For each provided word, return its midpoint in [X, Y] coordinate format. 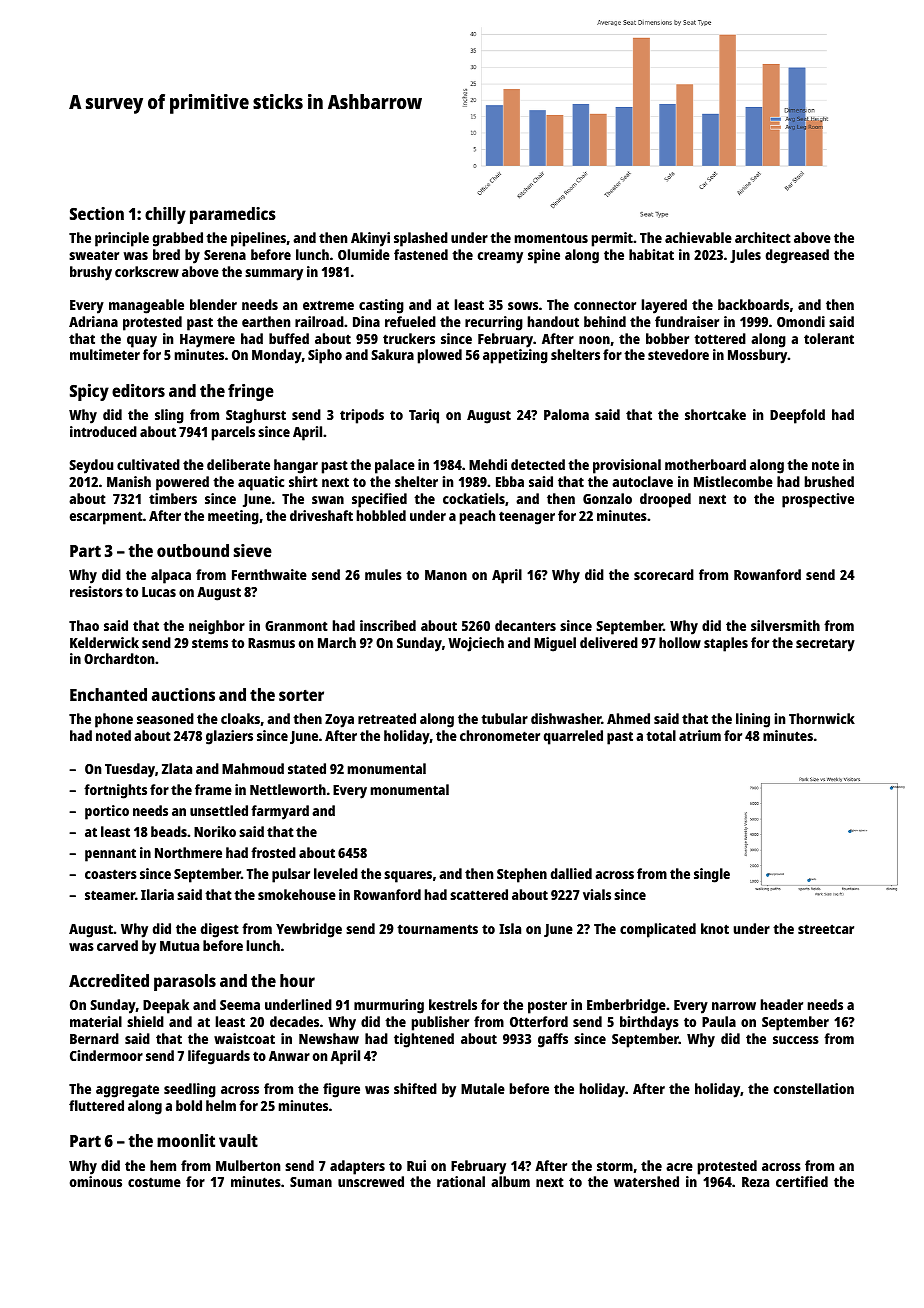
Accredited [109, 980]
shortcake [715, 414]
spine [544, 256]
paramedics [233, 215]
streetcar [826, 929]
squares [408, 877]
